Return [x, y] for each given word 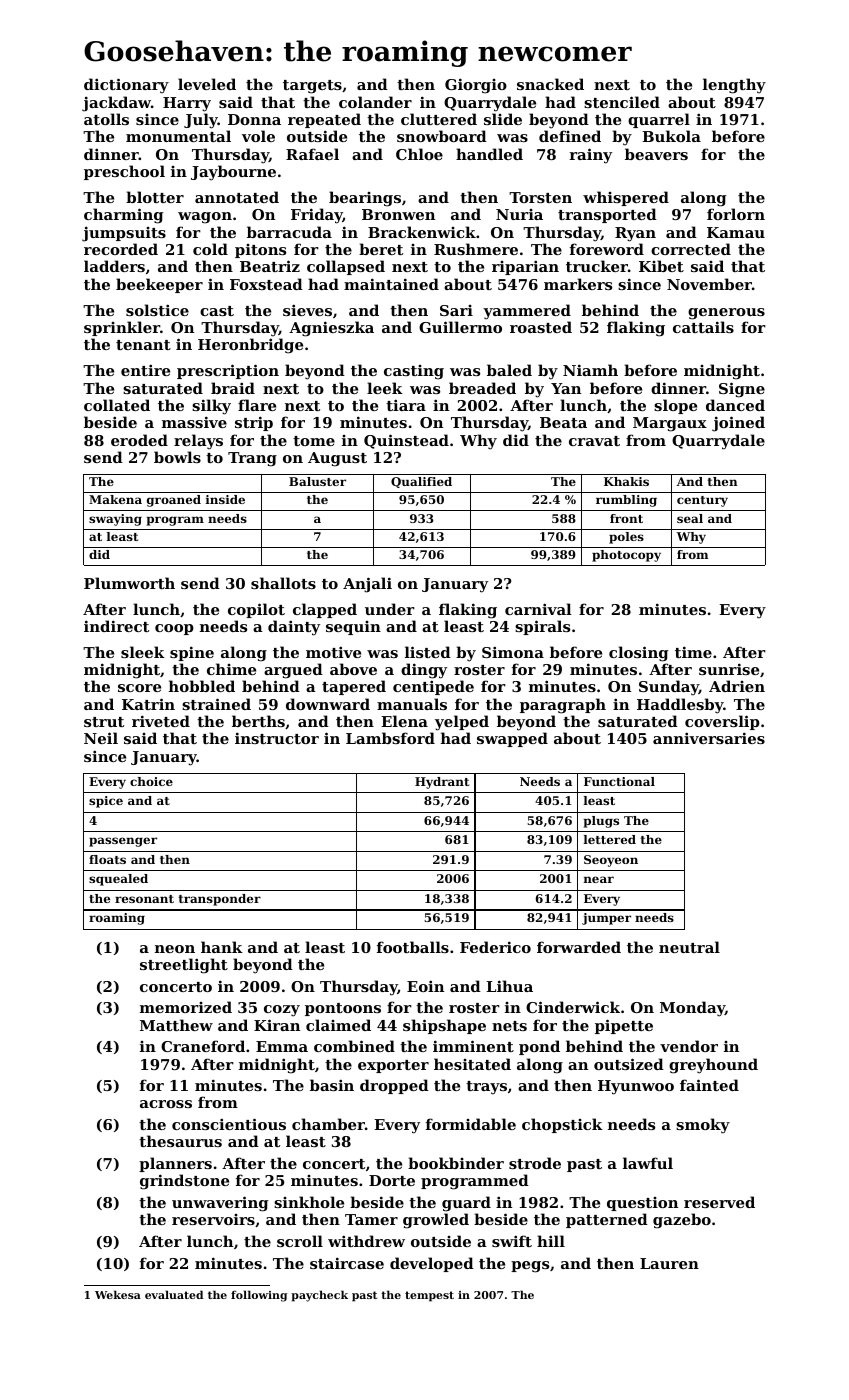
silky [211, 407]
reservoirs [213, 1219]
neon [175, 949]
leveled [207, 84]
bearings [365, 199]
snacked [550, 84]
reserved [719, 1202]
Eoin [425, 986]
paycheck [319, 1296]
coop [174, 629]
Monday [692, 1009]
